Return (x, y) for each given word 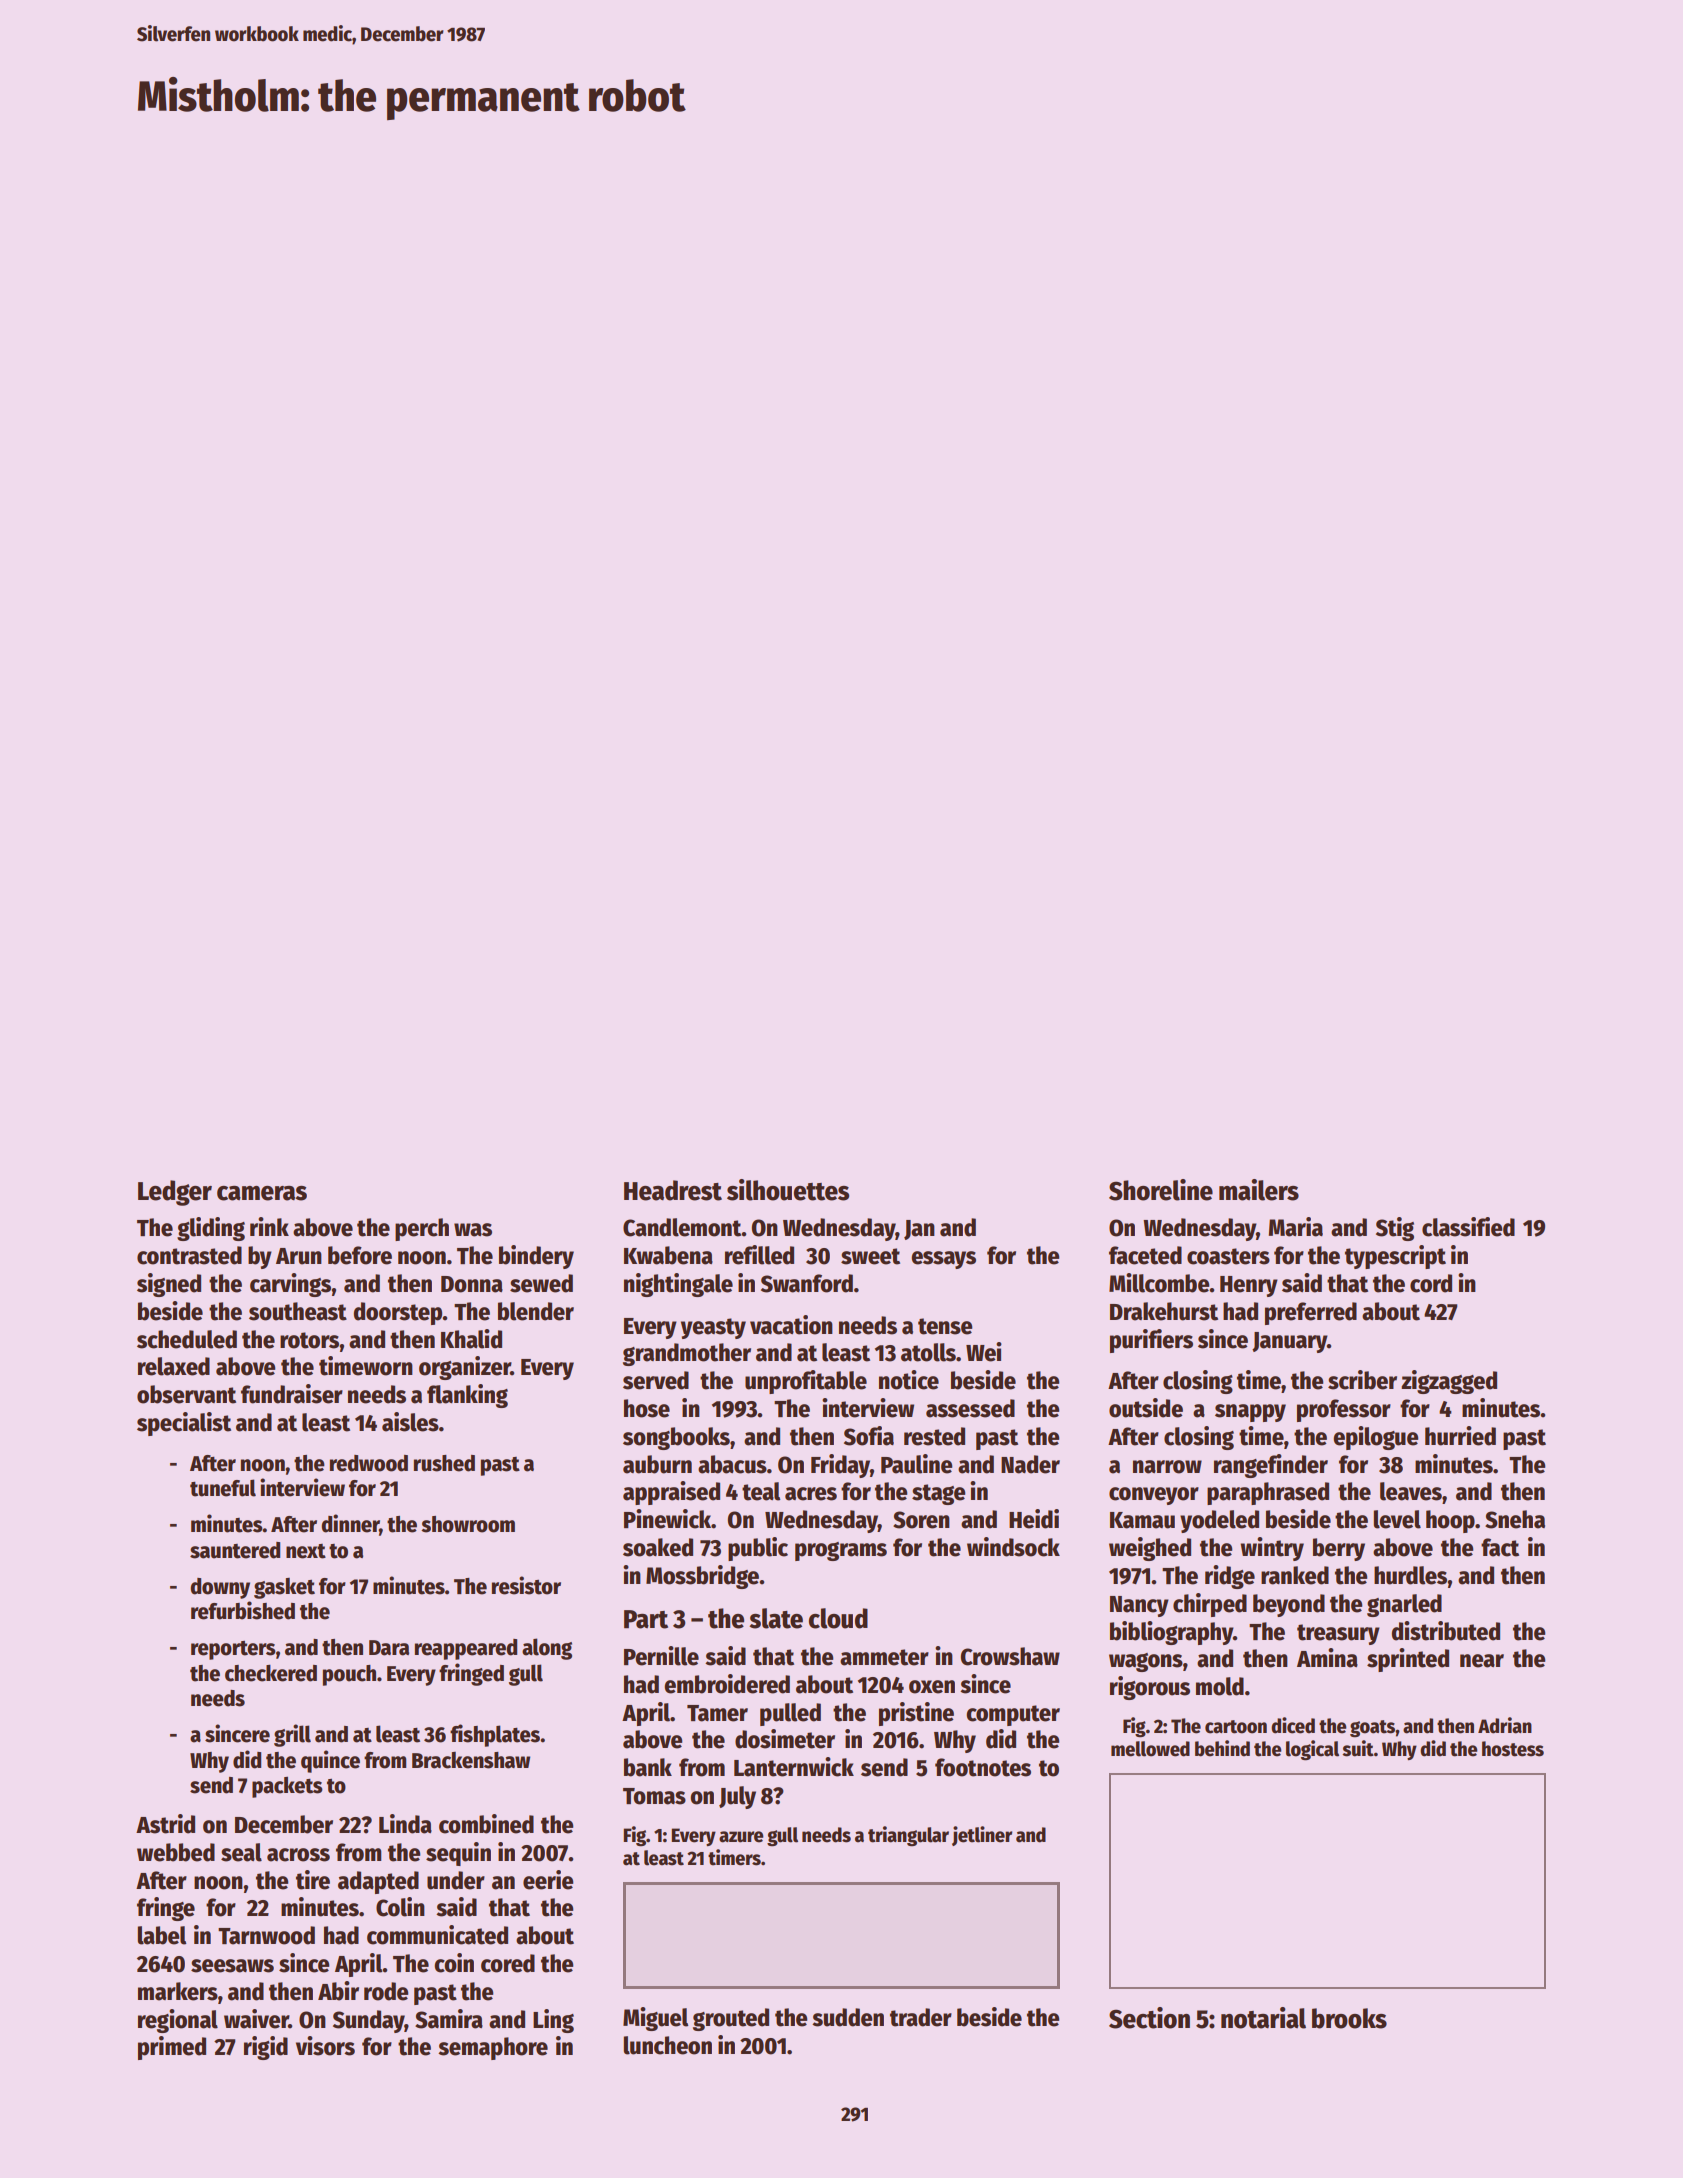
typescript (1395, 1257)
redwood (369, 1463)
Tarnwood (266, 1935)
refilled (759, 1255)
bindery (536, 1257)
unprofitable (806, 1382)
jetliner (982, 1836)
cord (1431, 1283)
